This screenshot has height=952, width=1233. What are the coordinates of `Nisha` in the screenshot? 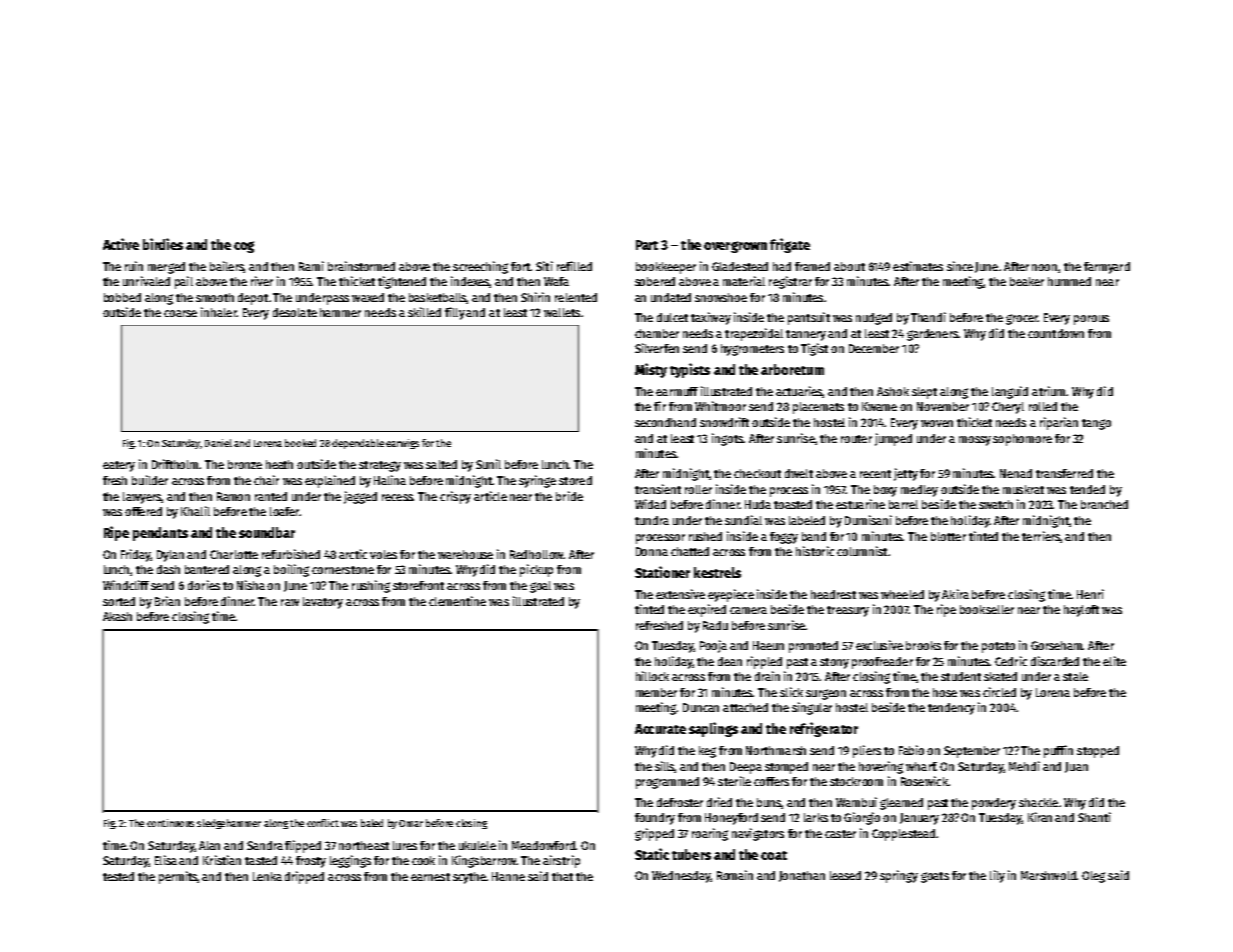 It's located at (251, 585).
